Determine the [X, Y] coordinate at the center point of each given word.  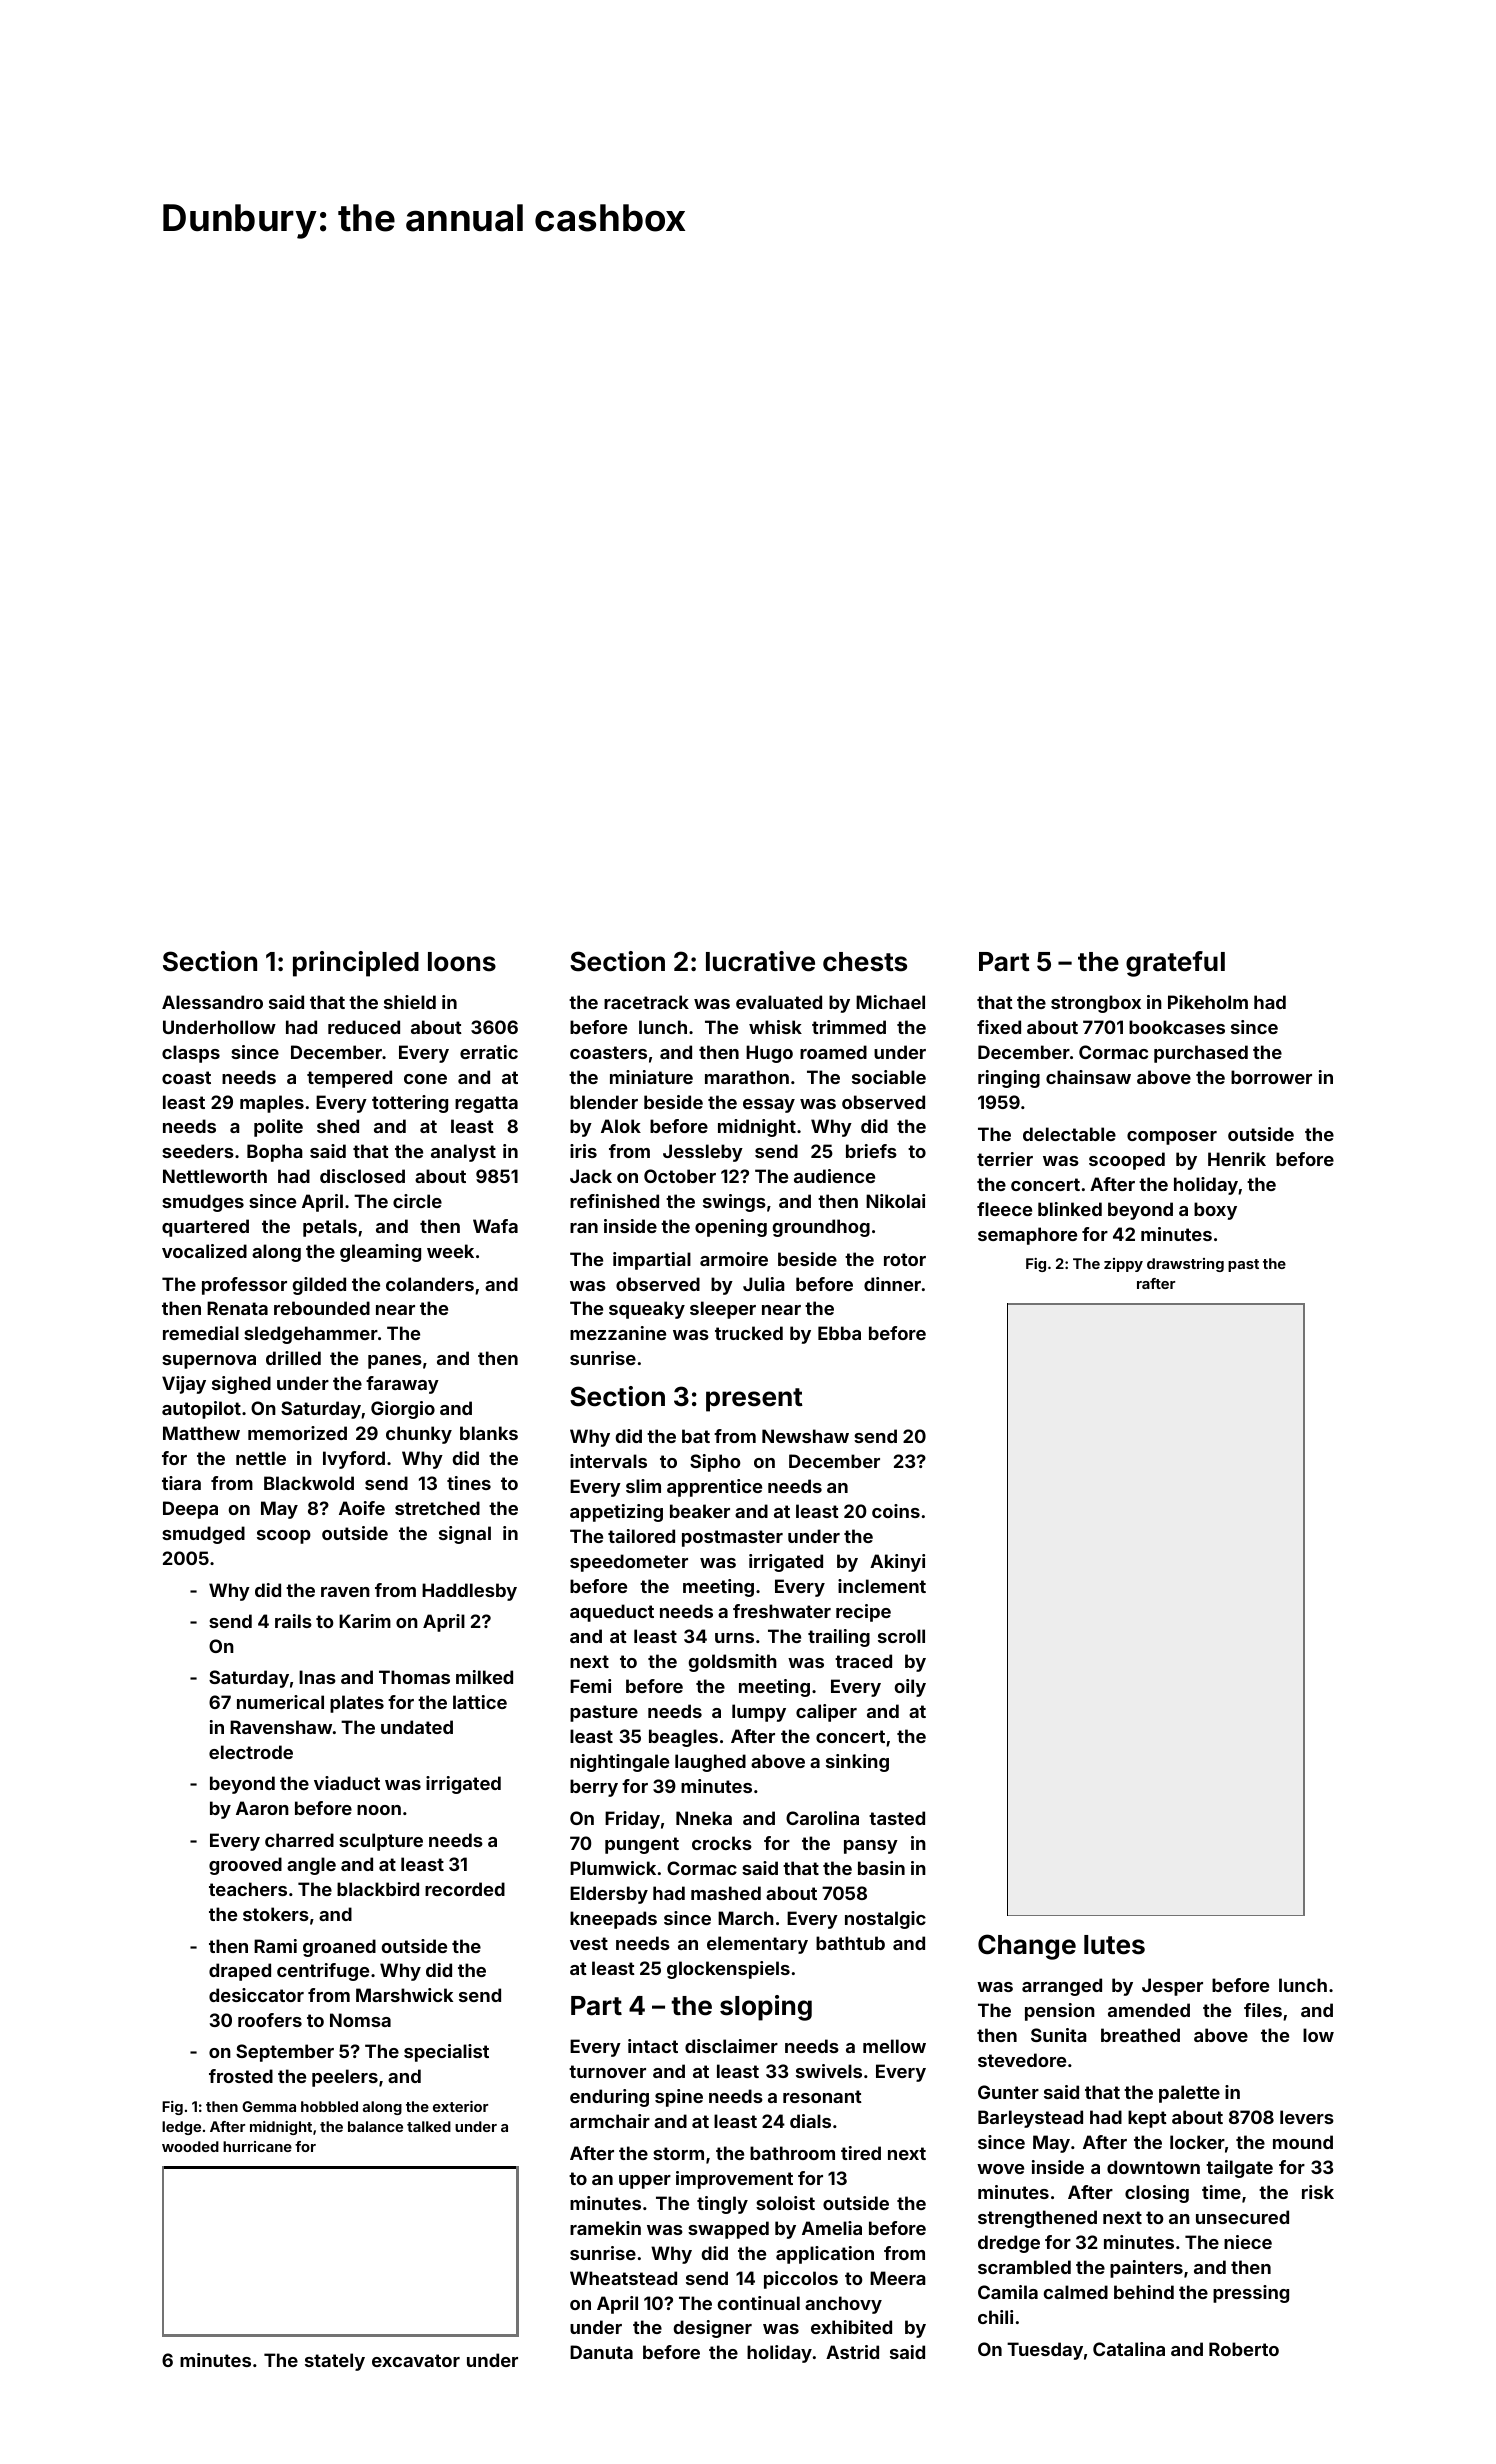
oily [910, 1688]
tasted [897, 1818]
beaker [700, 1511]
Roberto [1244, 2349]
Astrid [852, 2352]
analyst [463, 1153]
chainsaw [1088, 1077]
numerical [280, 1702]
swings [734, 1203]
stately [335, 2362]
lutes [1114, 1945]
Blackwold [309, 1483]
